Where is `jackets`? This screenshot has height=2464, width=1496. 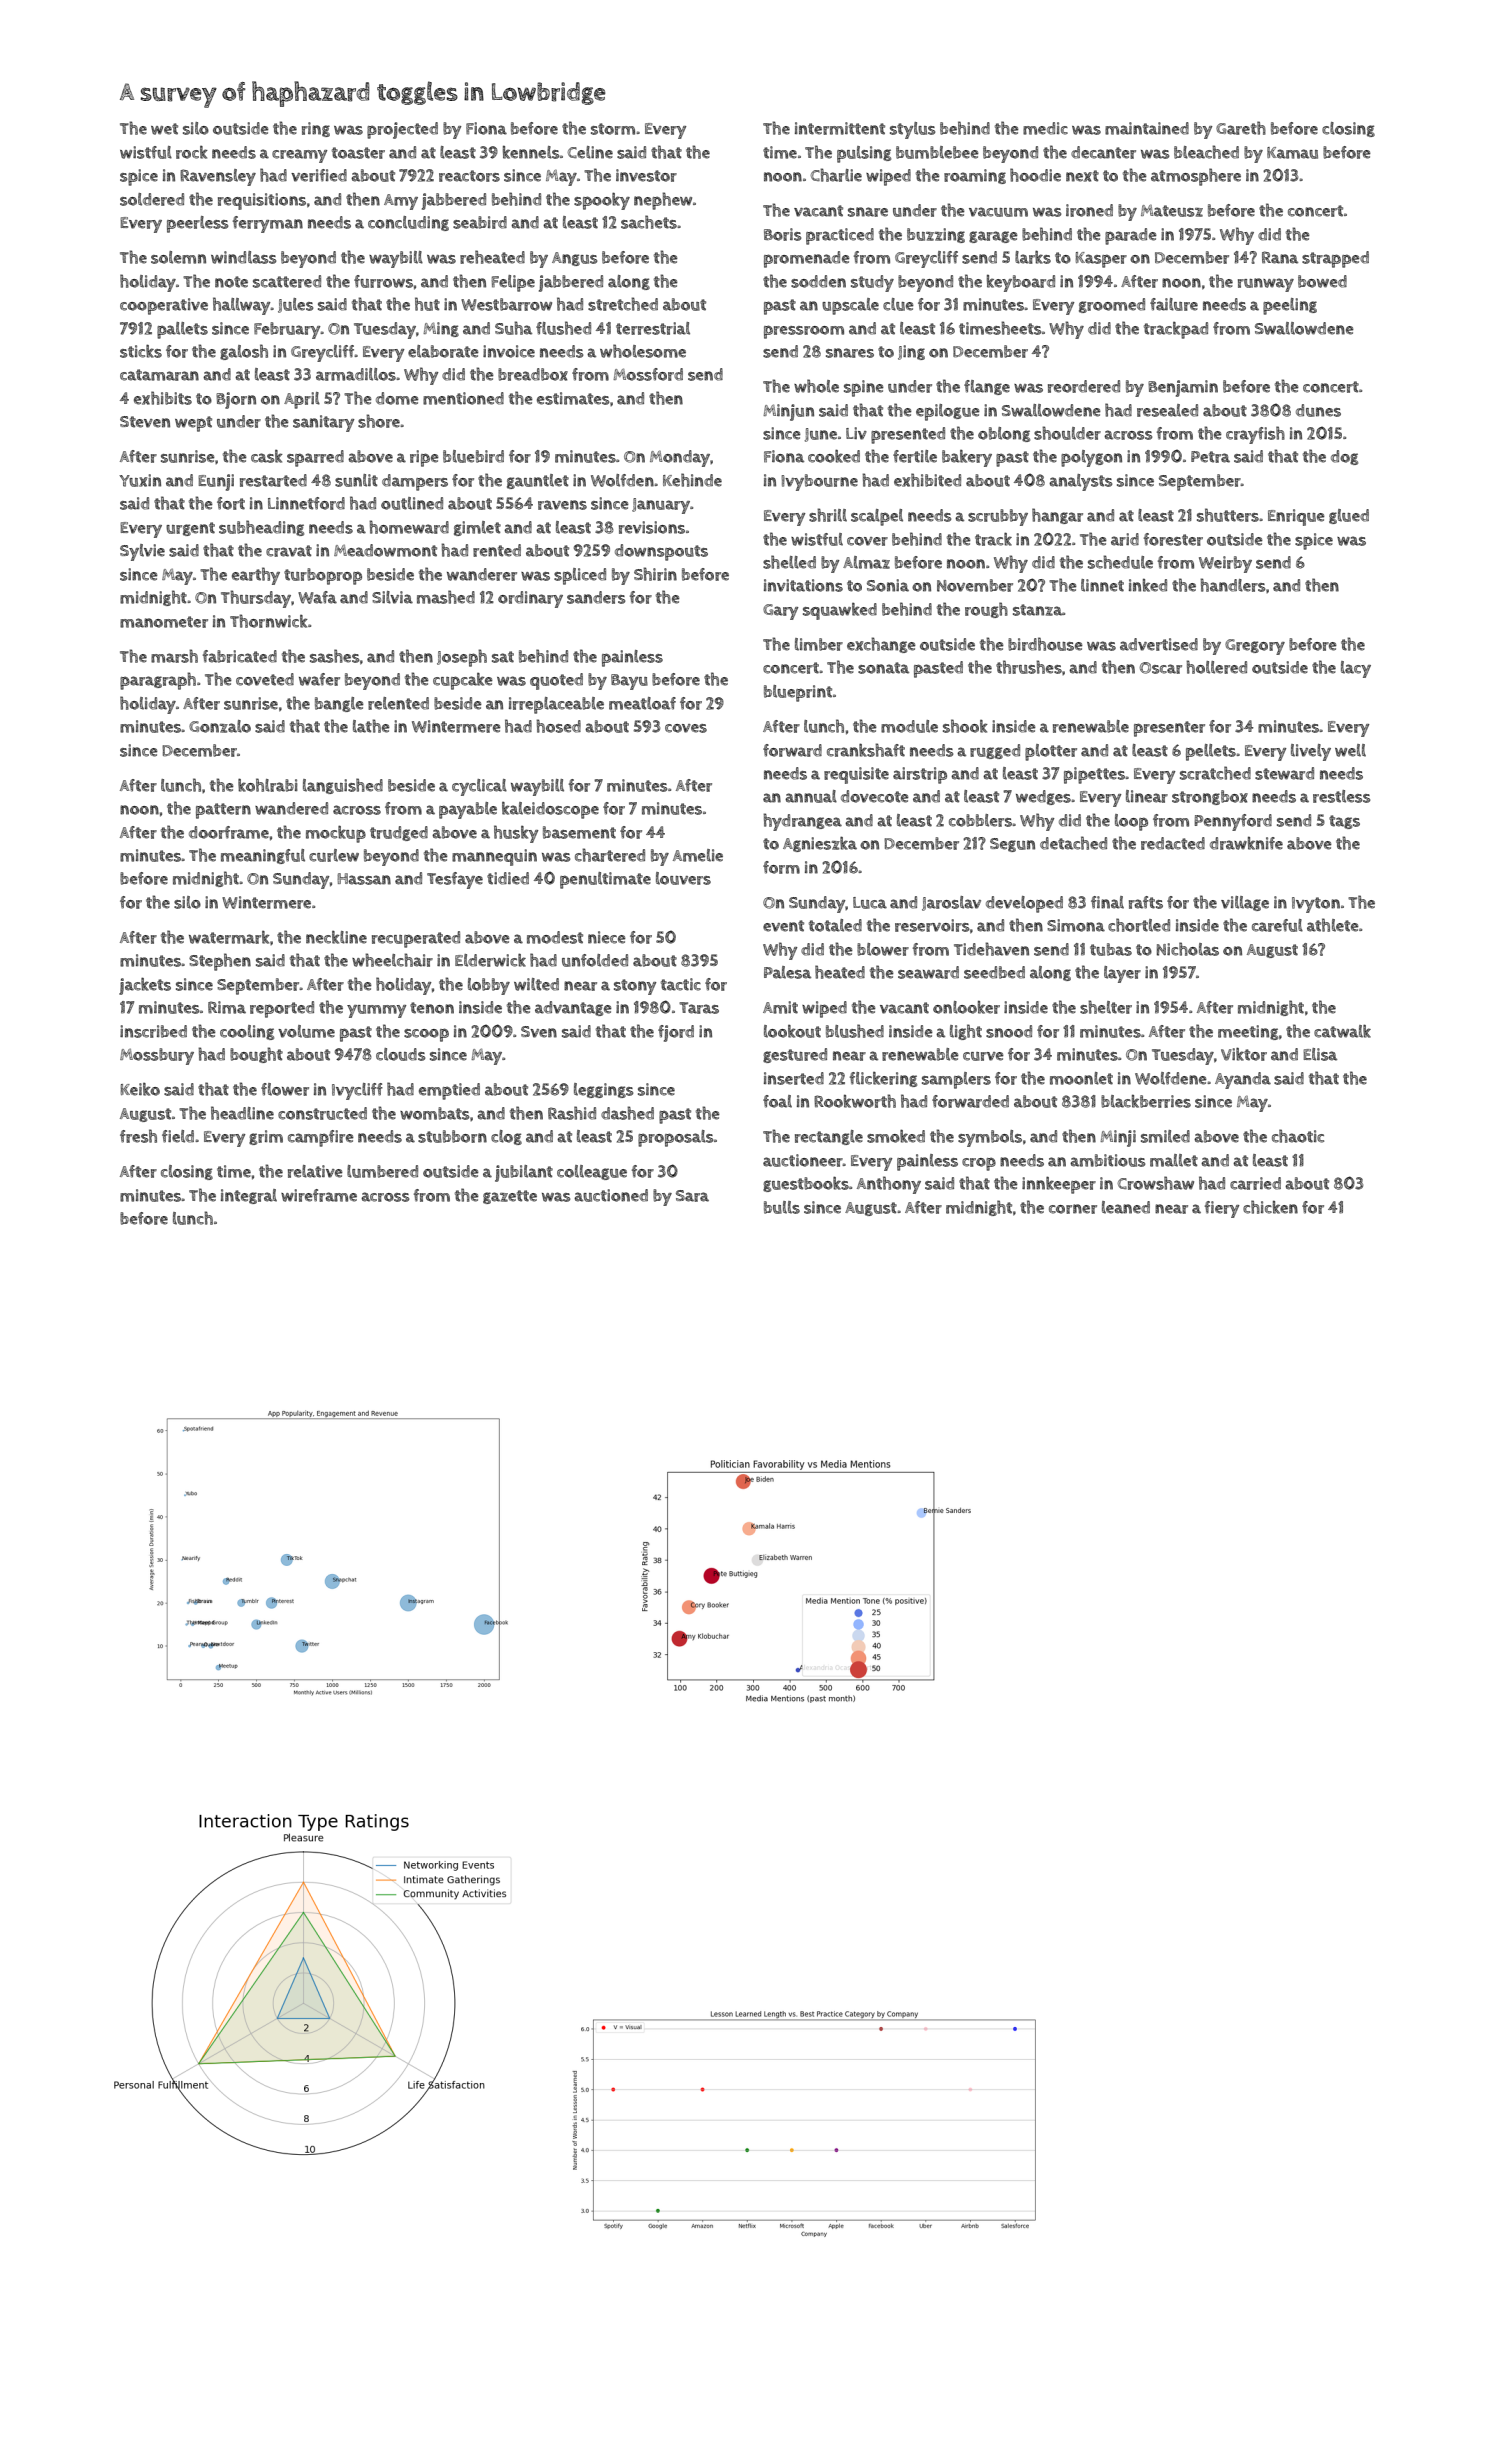
jackets is located at coordinates (145, 986).
